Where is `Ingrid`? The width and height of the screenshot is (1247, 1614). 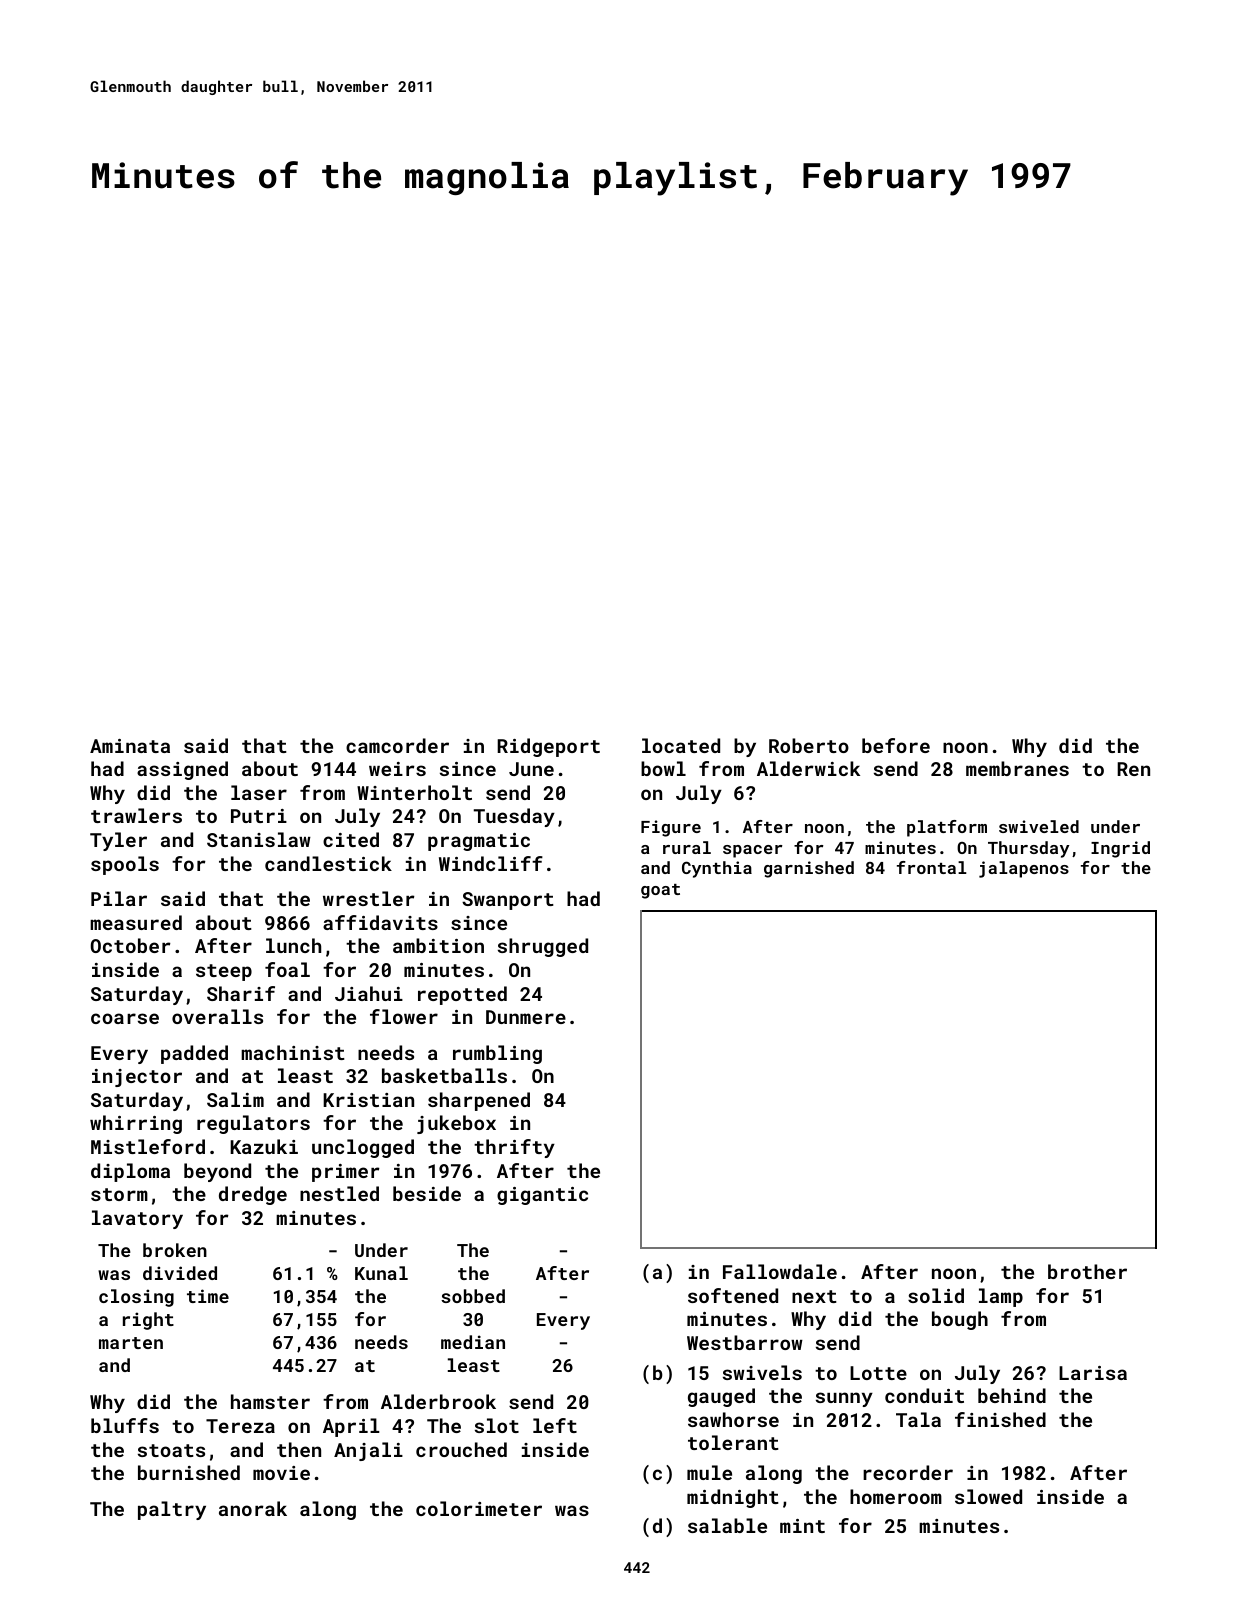 Ingrid is located at coordinates (1120, 849).
